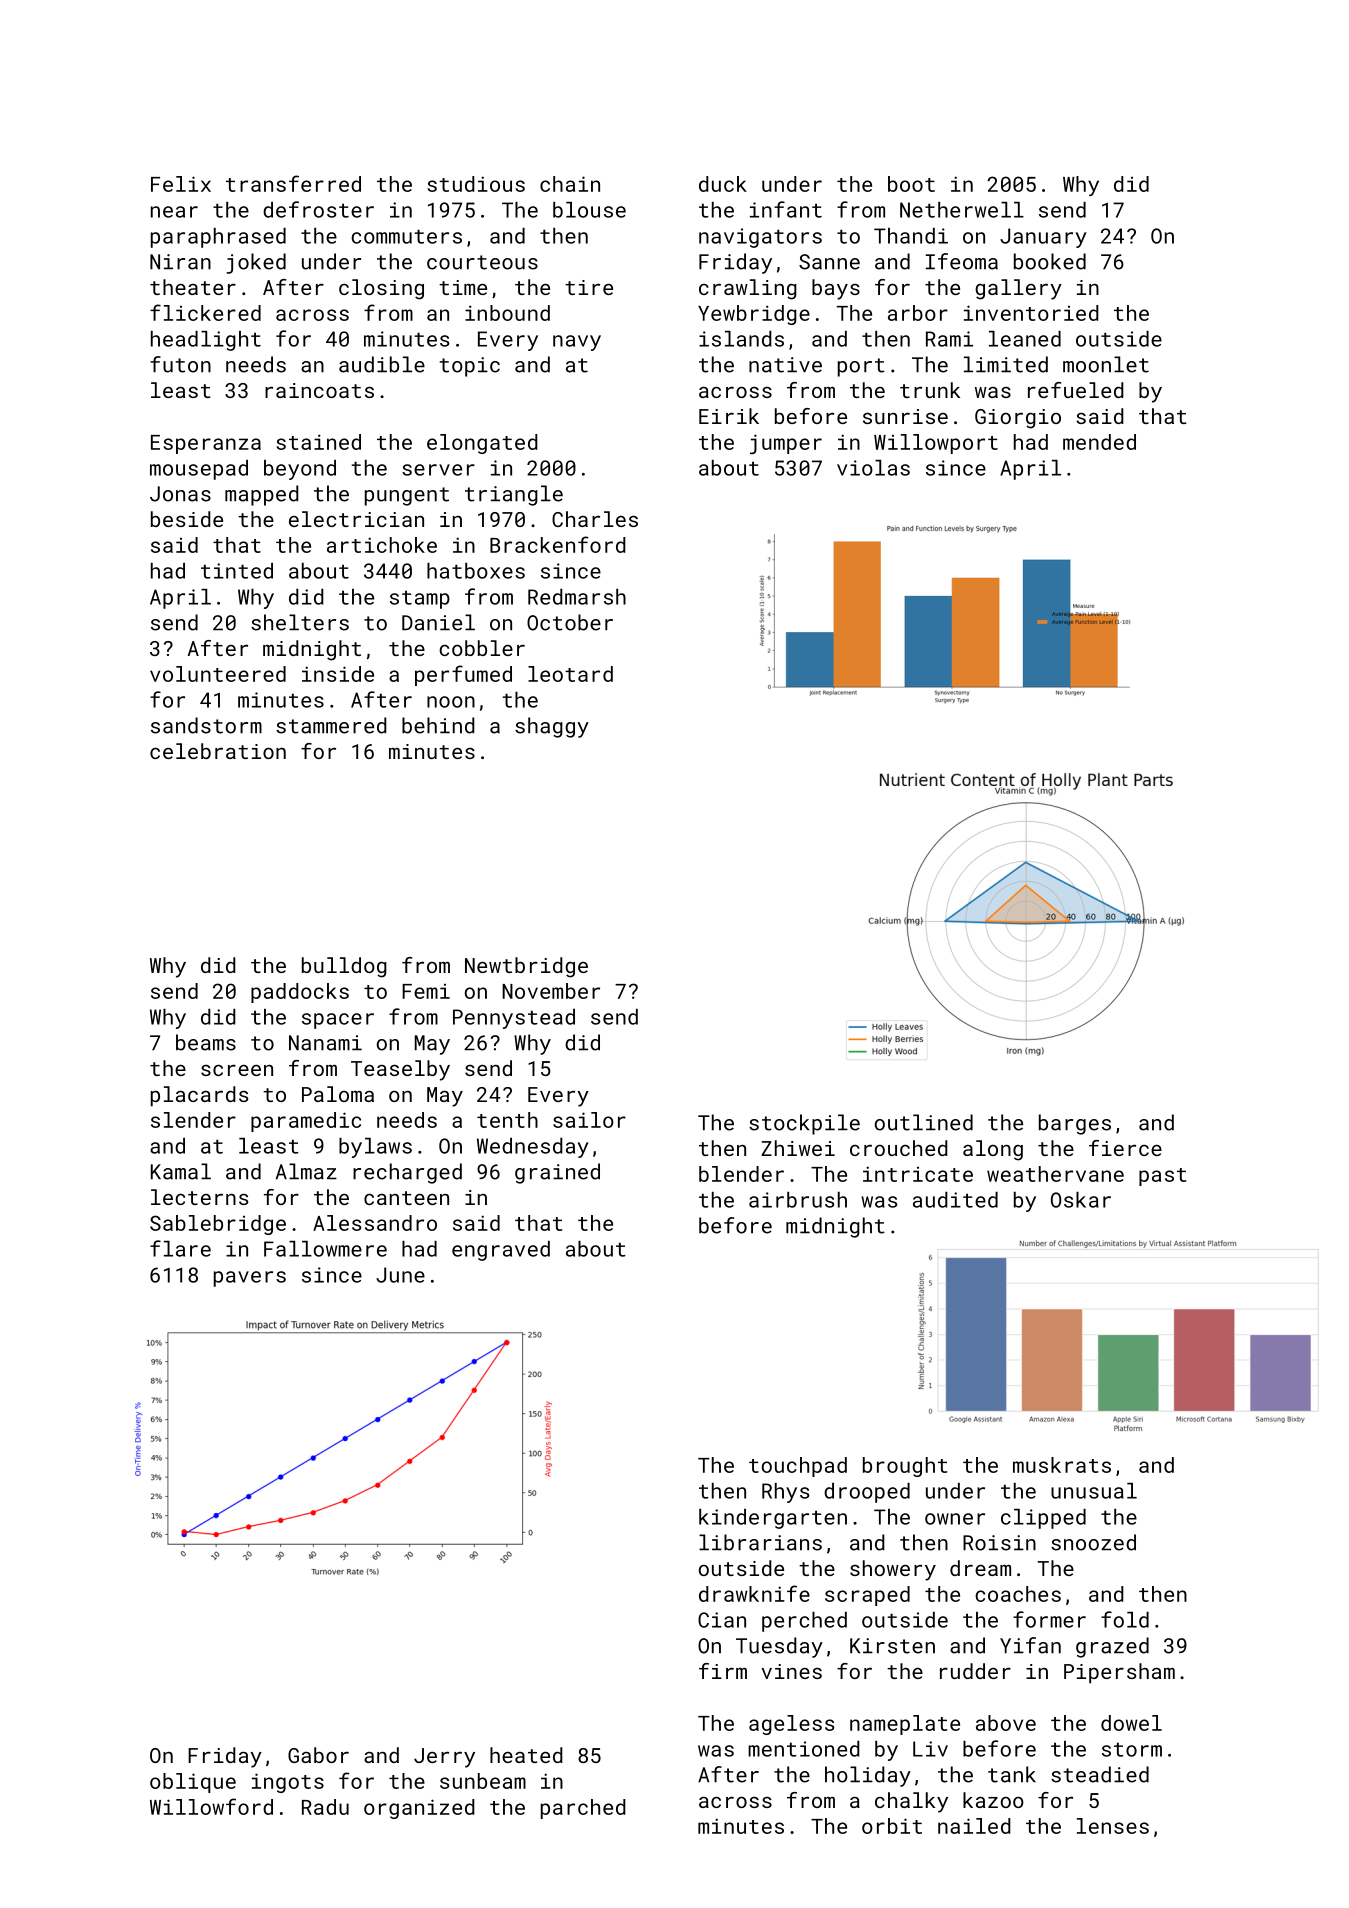 The height and width of the image is (1908, 1349). What do you see at coordinates (193, 1783) in the image?
I see `oblique` at bounding box center [193, 1783].
